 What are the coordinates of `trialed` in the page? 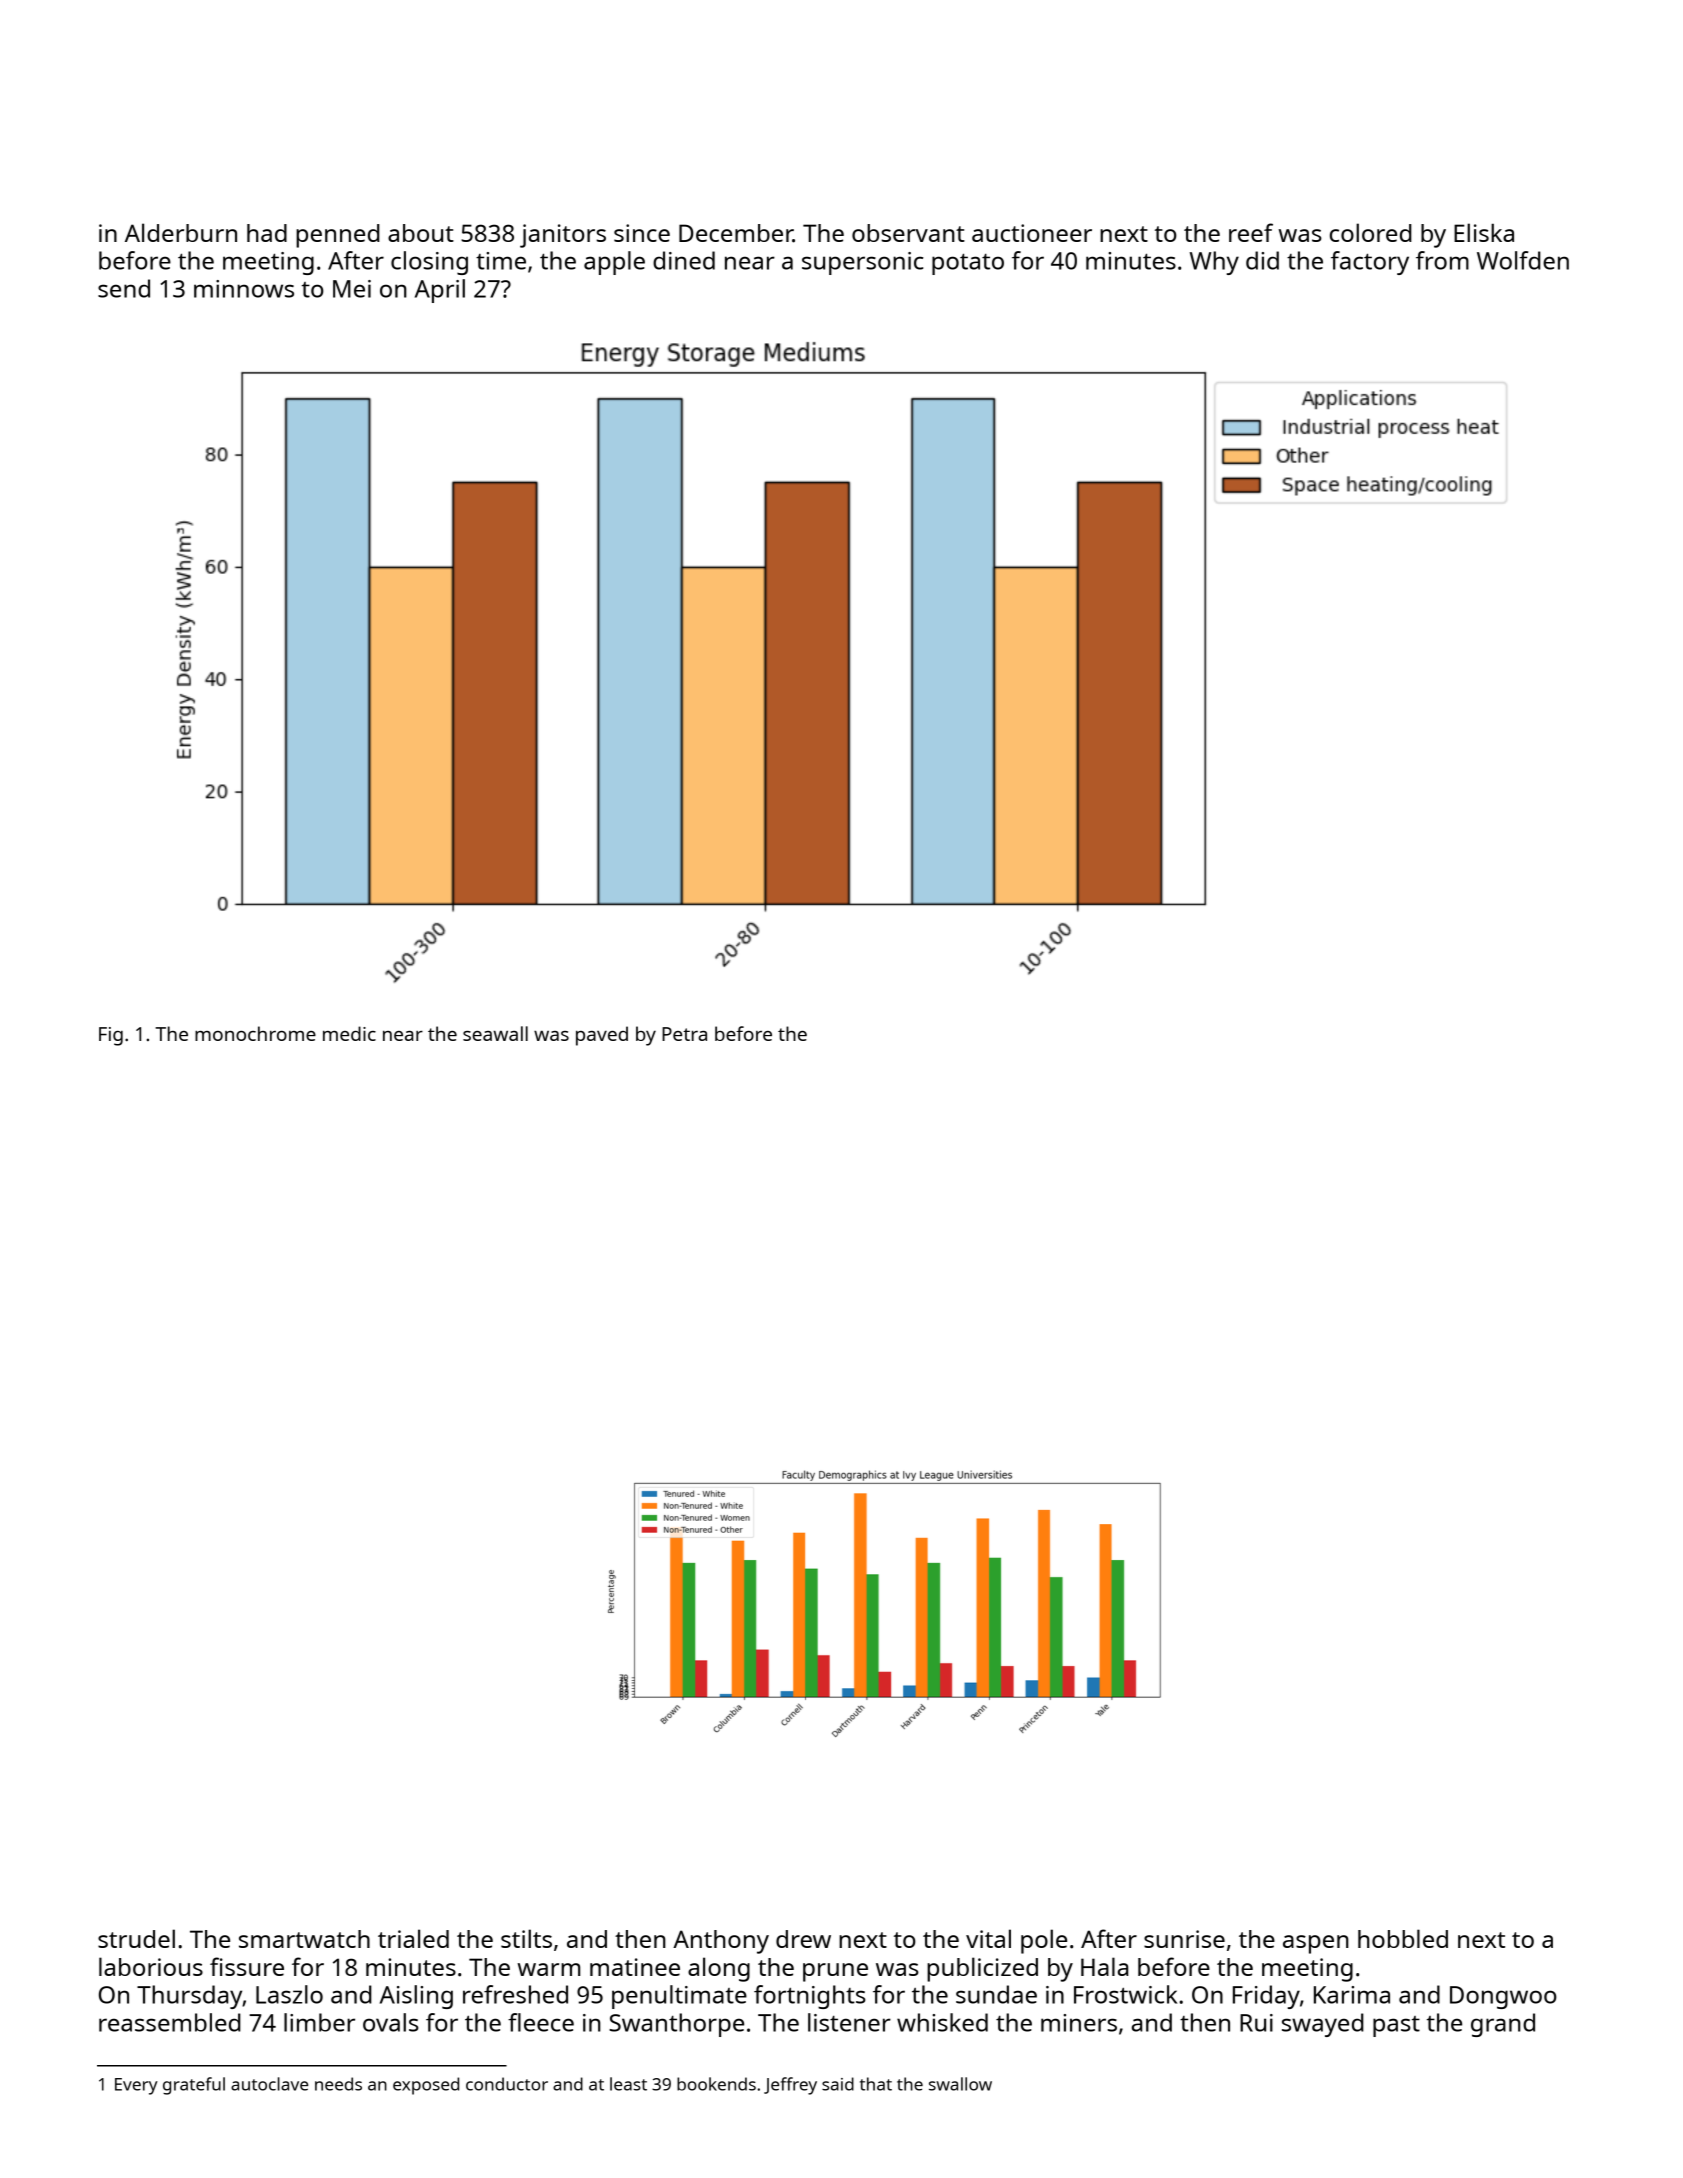 It's located at (413, 1938).
